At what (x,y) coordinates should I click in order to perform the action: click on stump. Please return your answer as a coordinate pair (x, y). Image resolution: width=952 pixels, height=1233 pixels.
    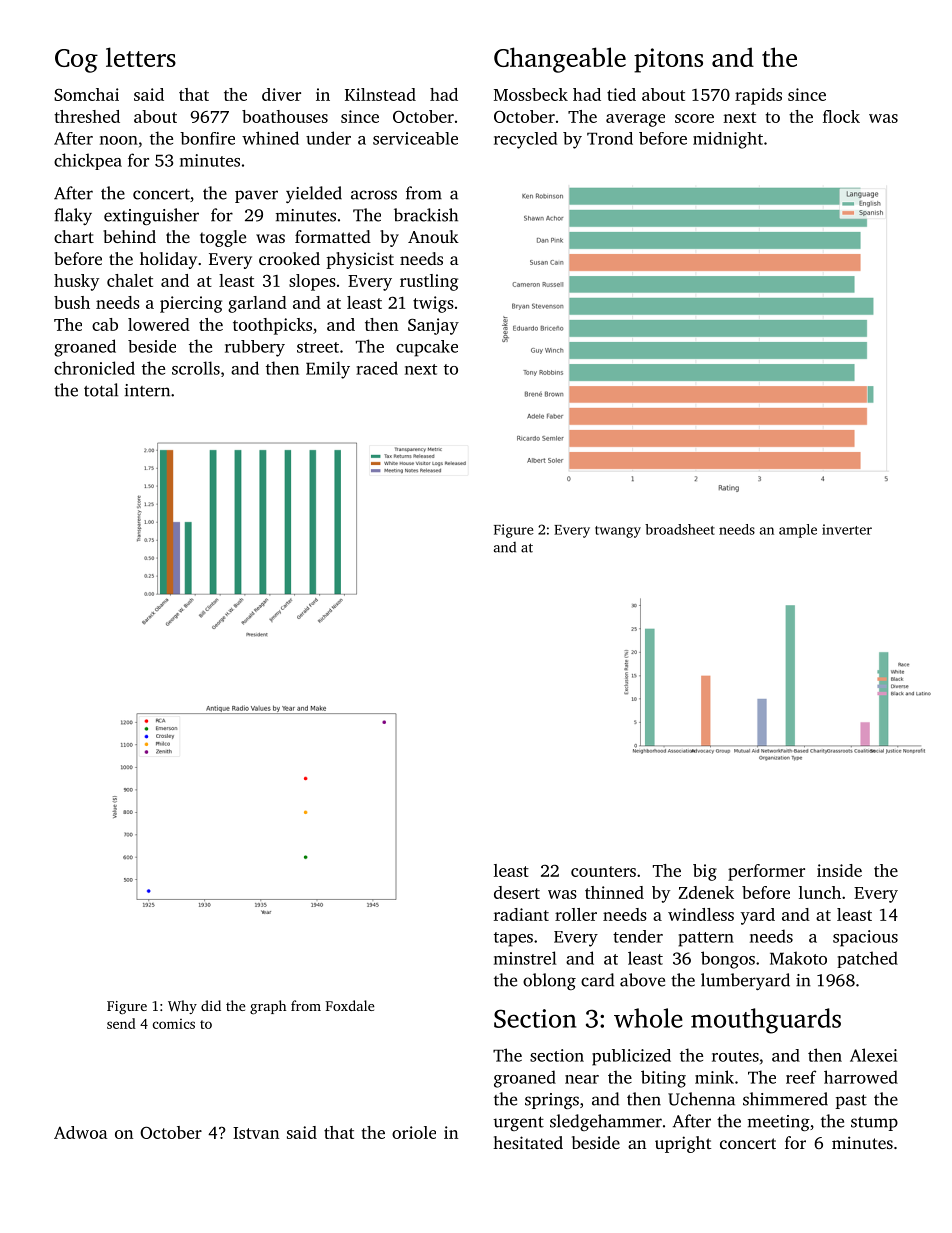
    Looking at the image, I should click on (874, 1124).
